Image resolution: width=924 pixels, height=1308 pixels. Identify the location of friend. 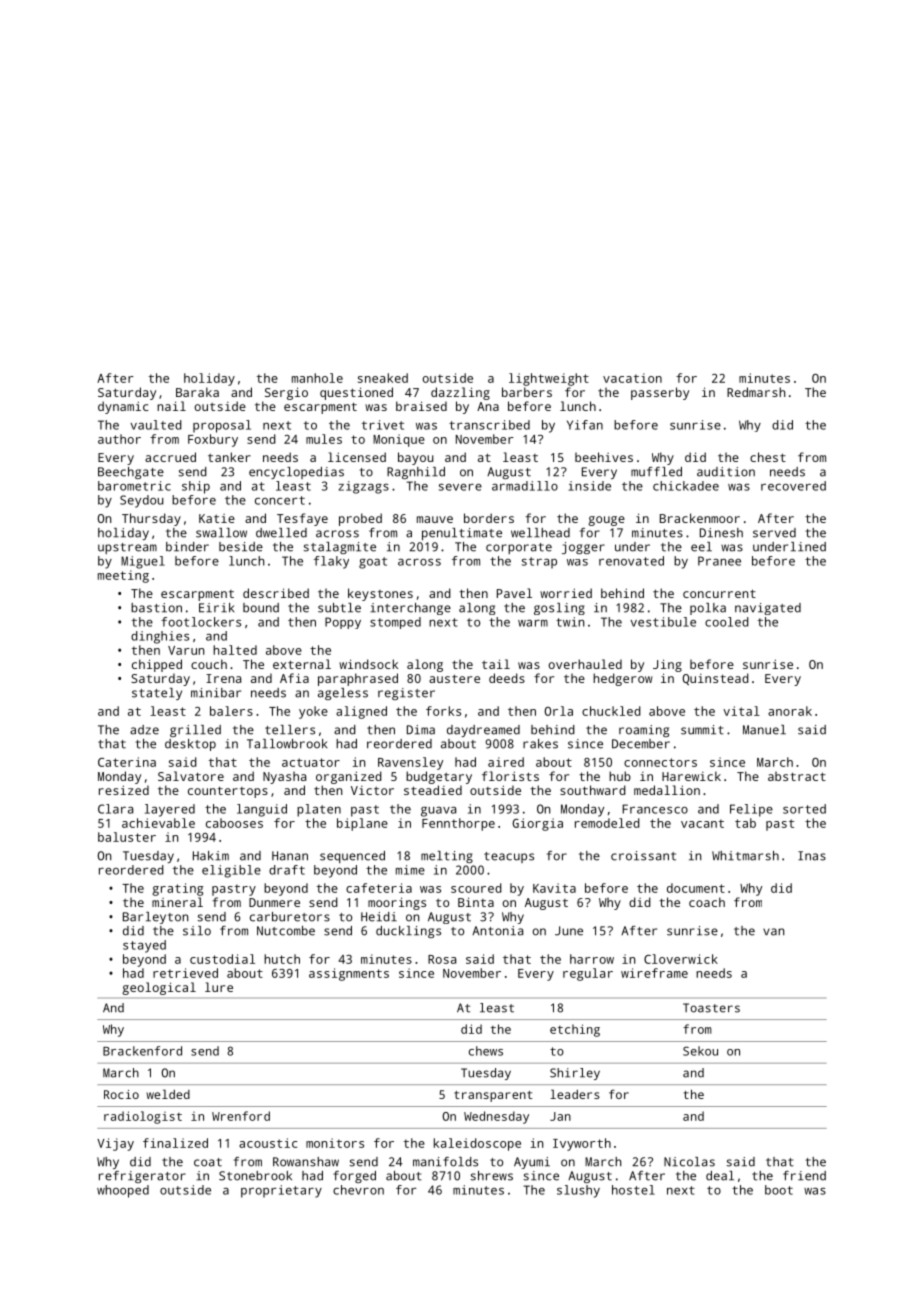
(804, 1176).
